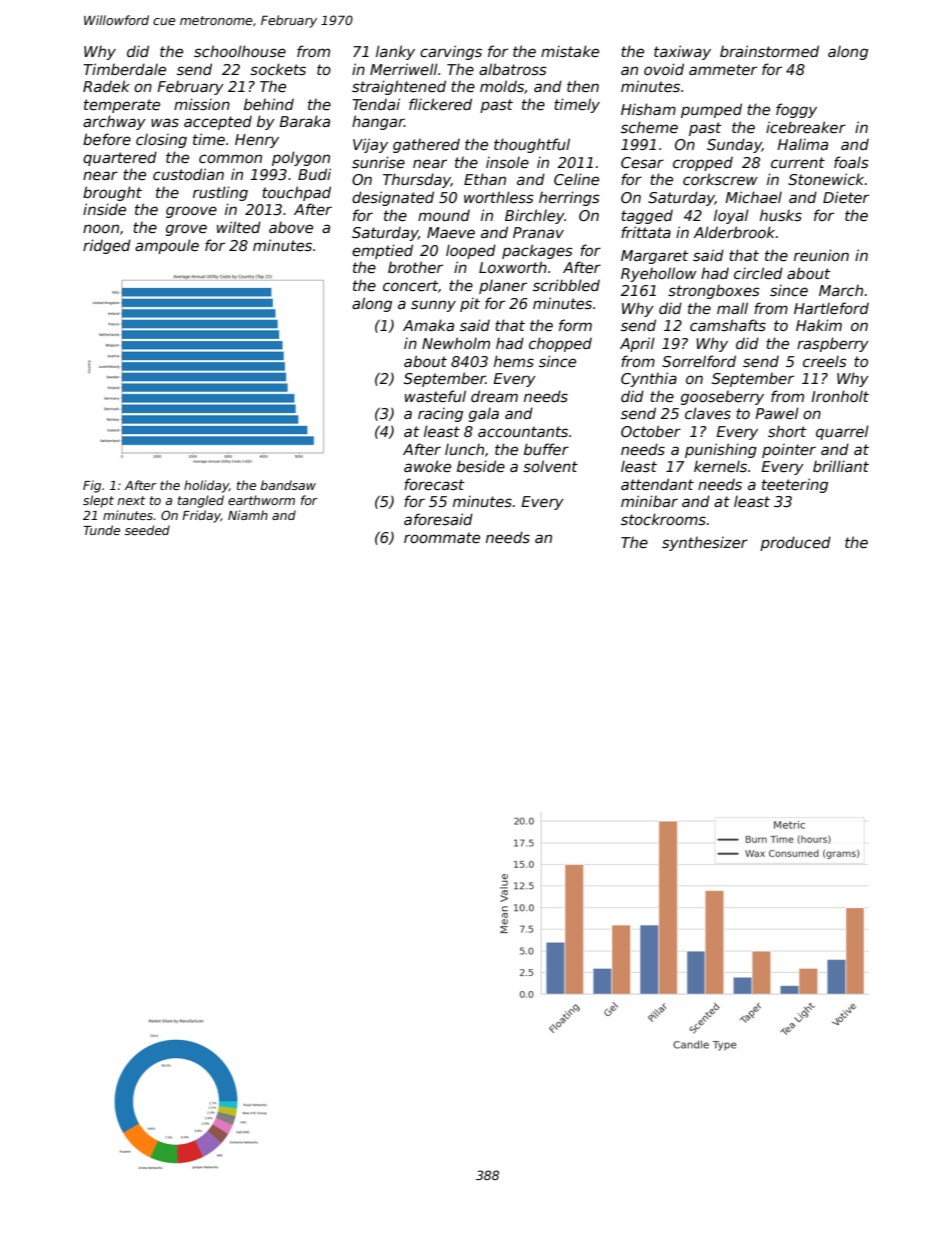 The height and width of the document is (1233, 952). I want to click on husks, so click(781, 215).
